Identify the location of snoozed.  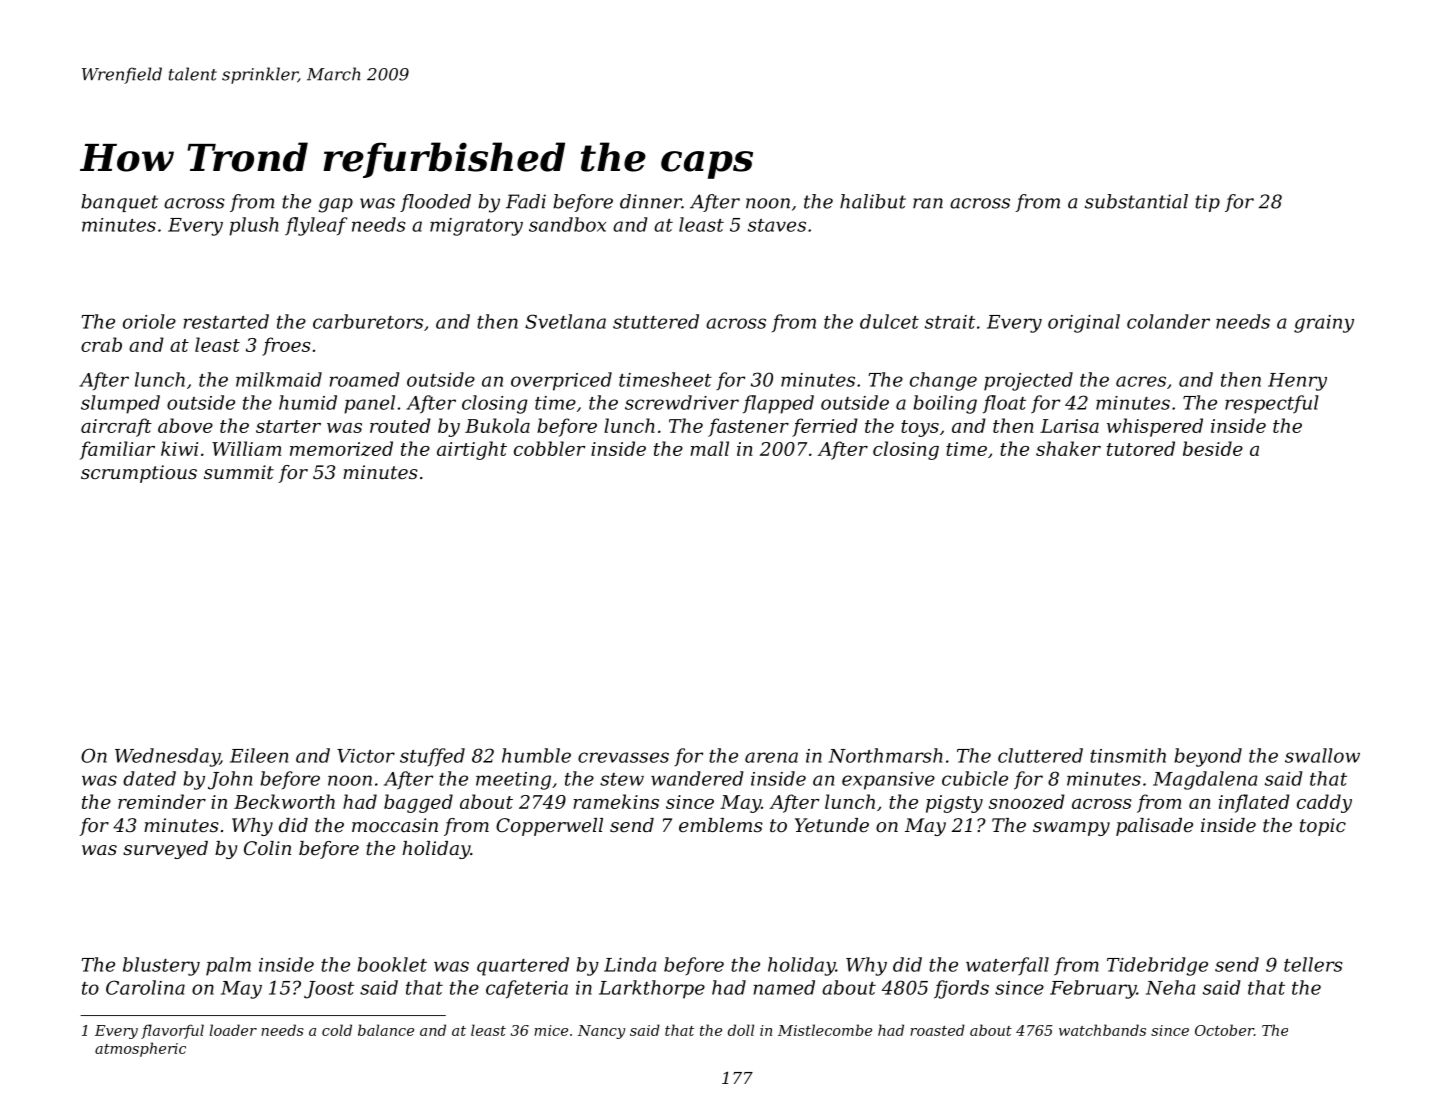
(1027, 801).
